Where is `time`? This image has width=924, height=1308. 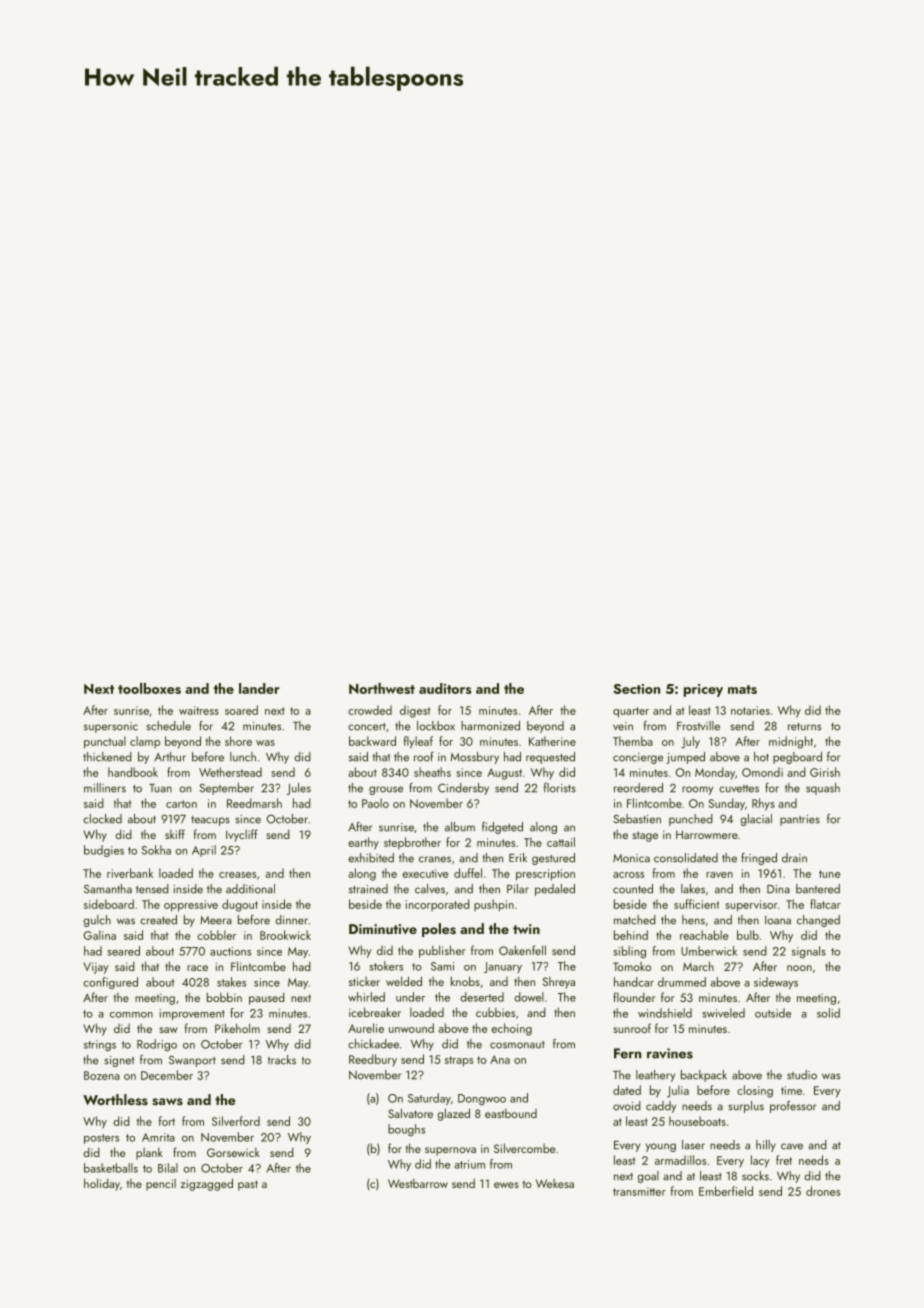
time is located at coordinates (791, 1090).
